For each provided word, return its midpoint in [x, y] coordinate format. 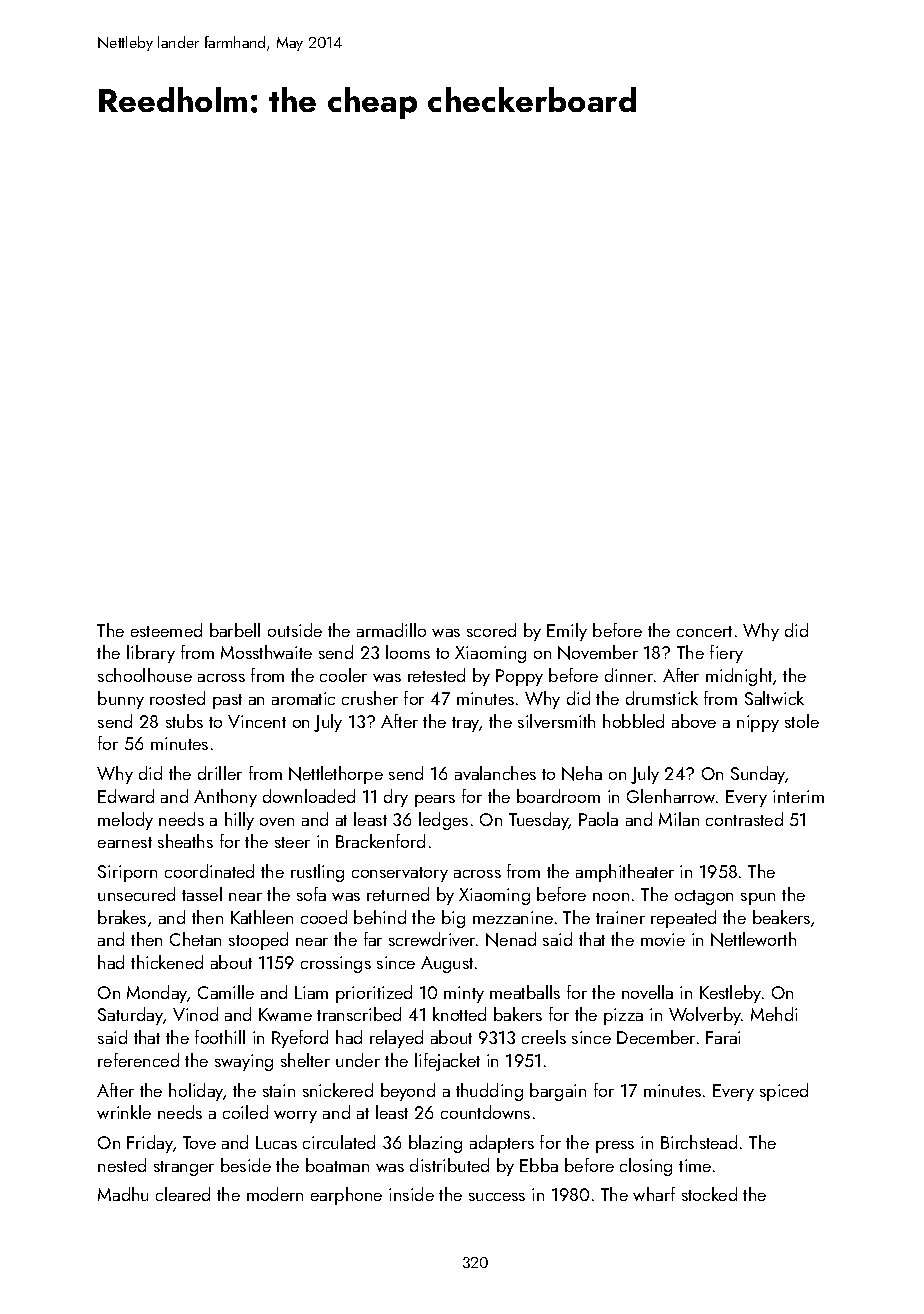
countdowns [485, 1112]
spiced [784, 1092]
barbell [235, 630]
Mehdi [774, 1014]
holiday [196, 1092]
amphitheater [625, 873]
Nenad [511, 939]
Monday [157, 994]
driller [220, 773]
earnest [125, 842]
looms [408, 652]
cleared [183, 1194]
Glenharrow [671, 796]
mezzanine [513, 917]
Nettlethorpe [336, 775]
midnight [739, 677]
